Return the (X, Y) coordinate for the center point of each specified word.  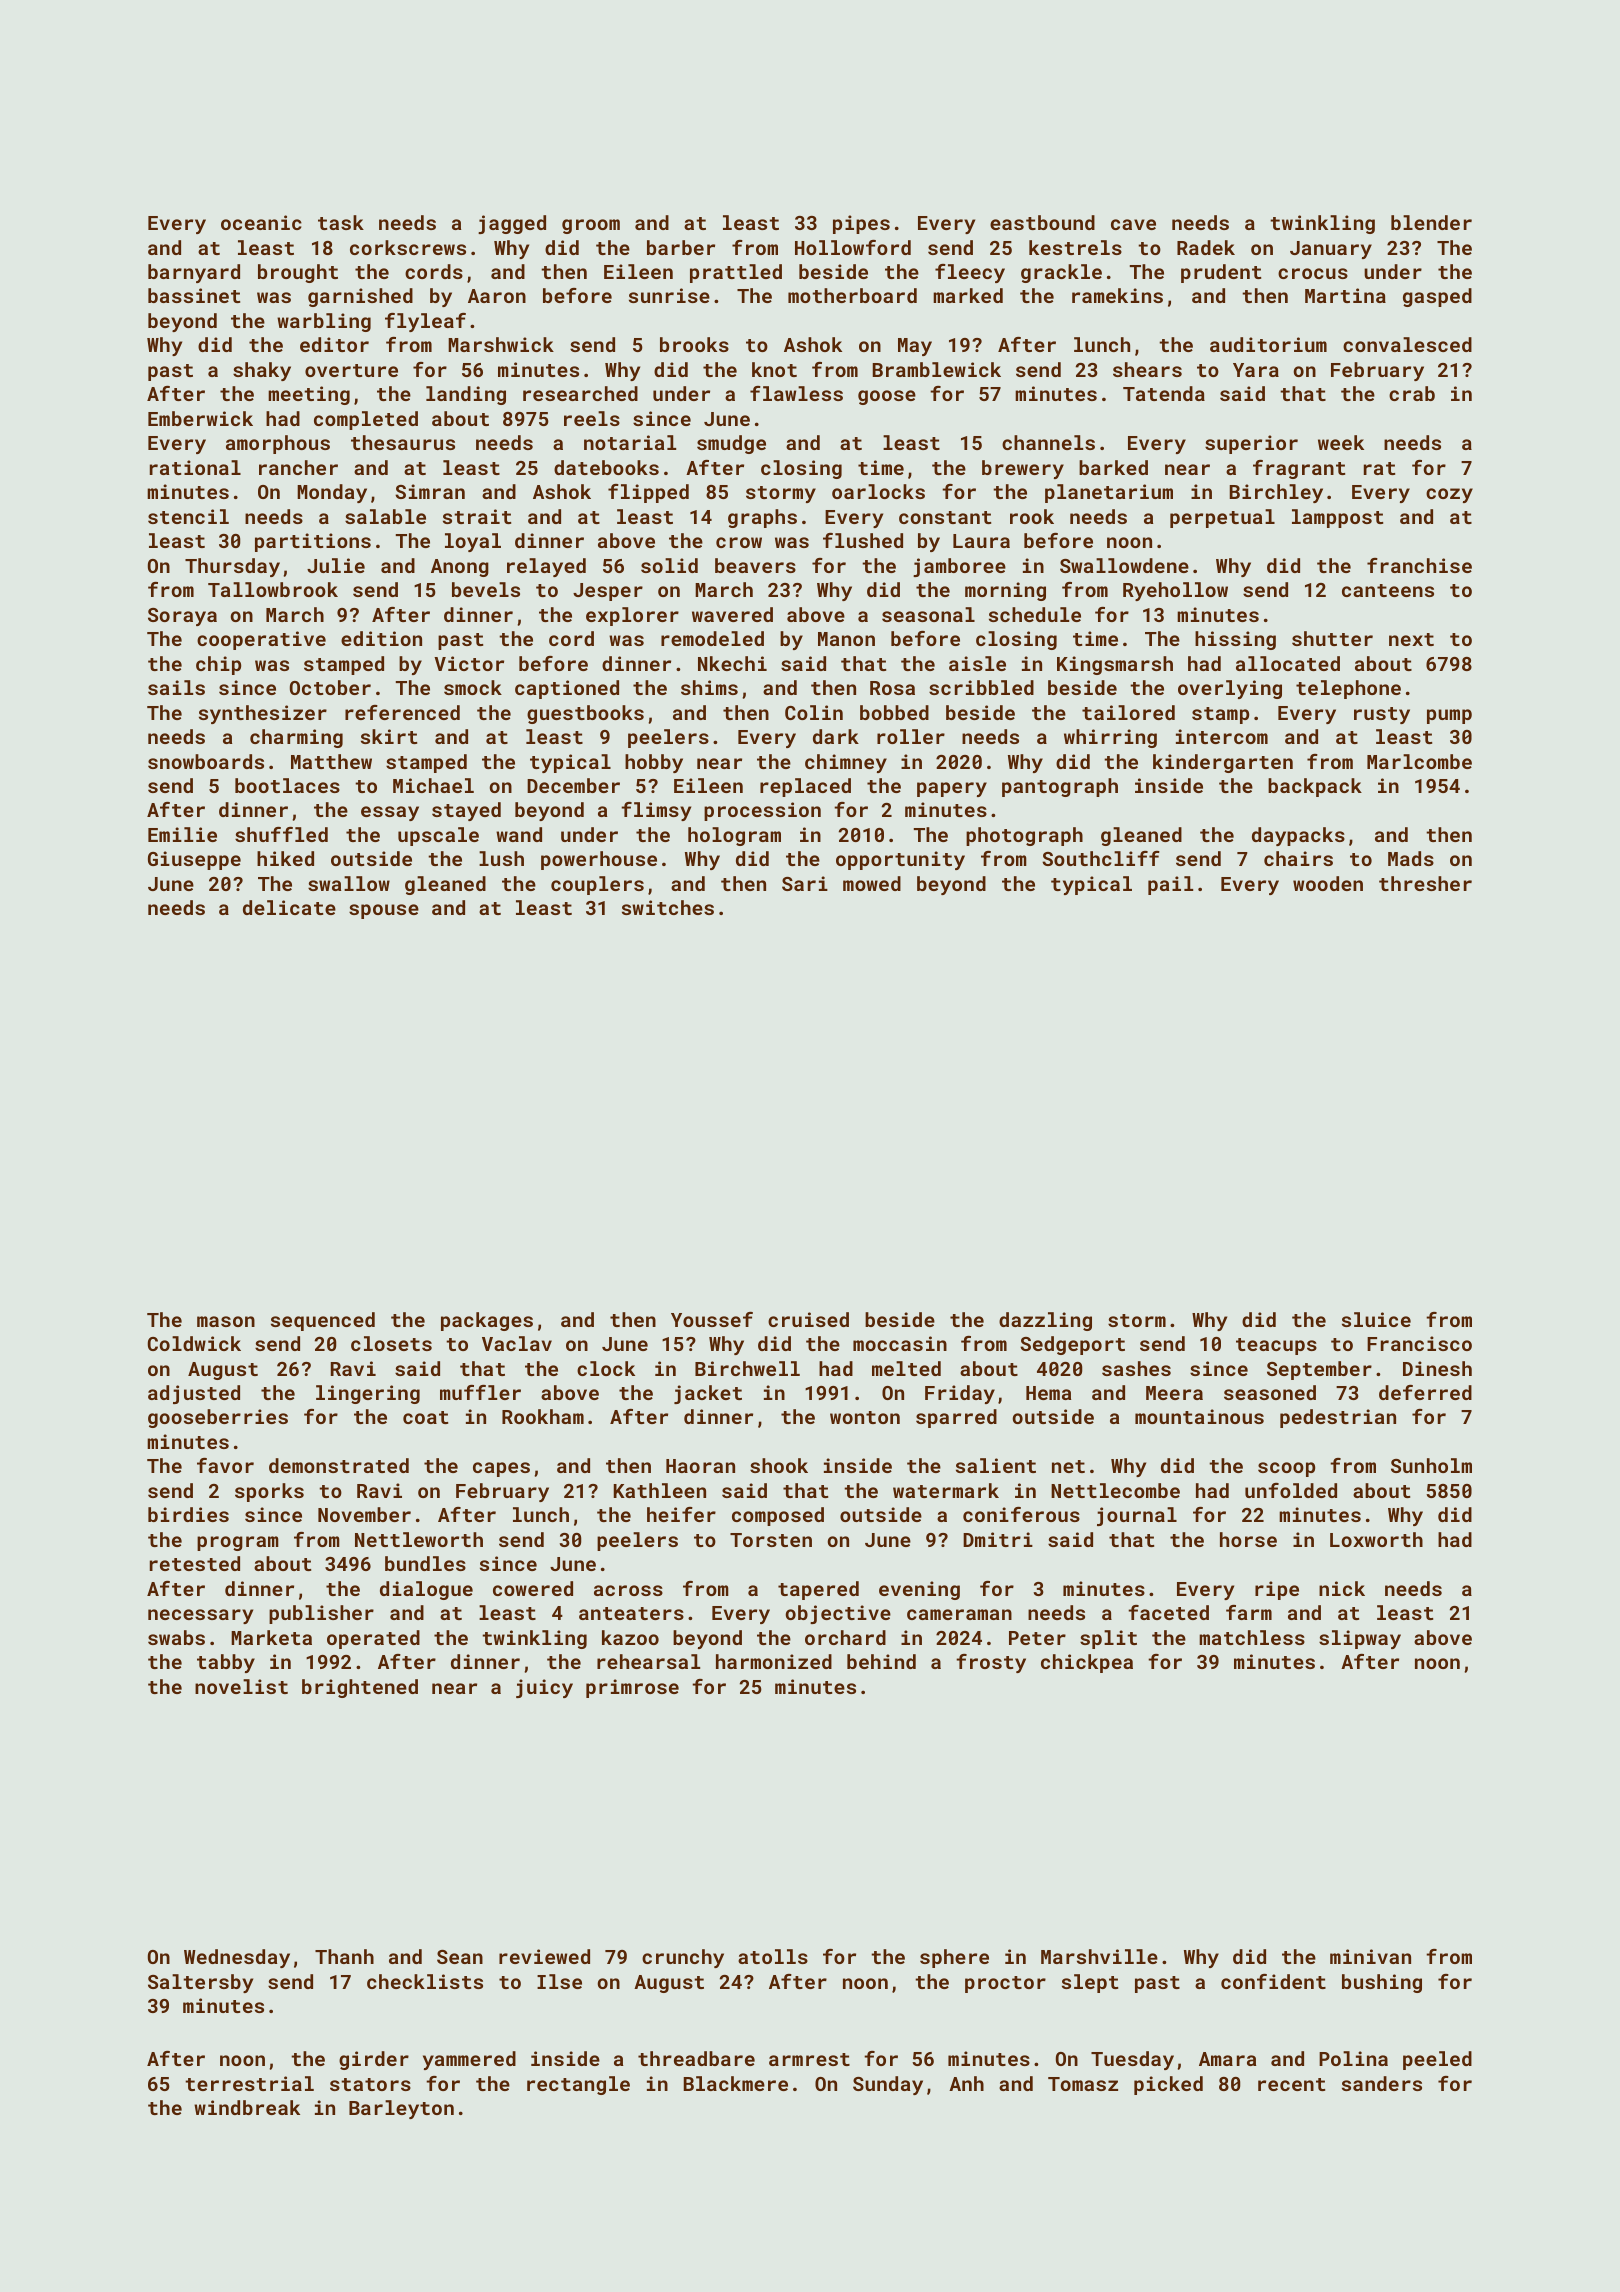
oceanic (261, 222)
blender (1431, 222)
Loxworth (1376, 1539)
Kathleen (659, 1490)
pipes (861, 224)
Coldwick (194, 1343)
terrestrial (249, 2083)
